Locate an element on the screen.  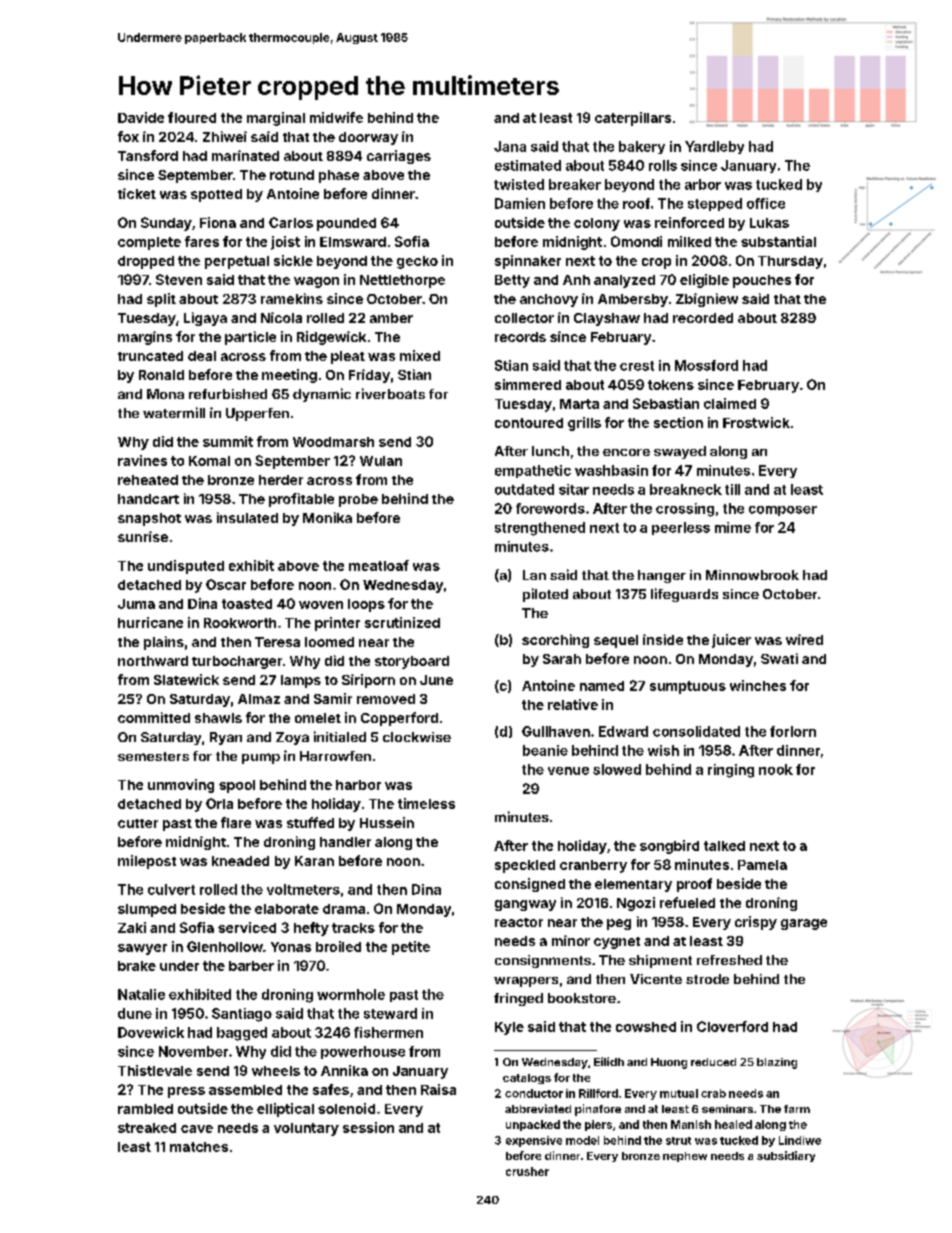
nook is located at coordinates (776, 769).
